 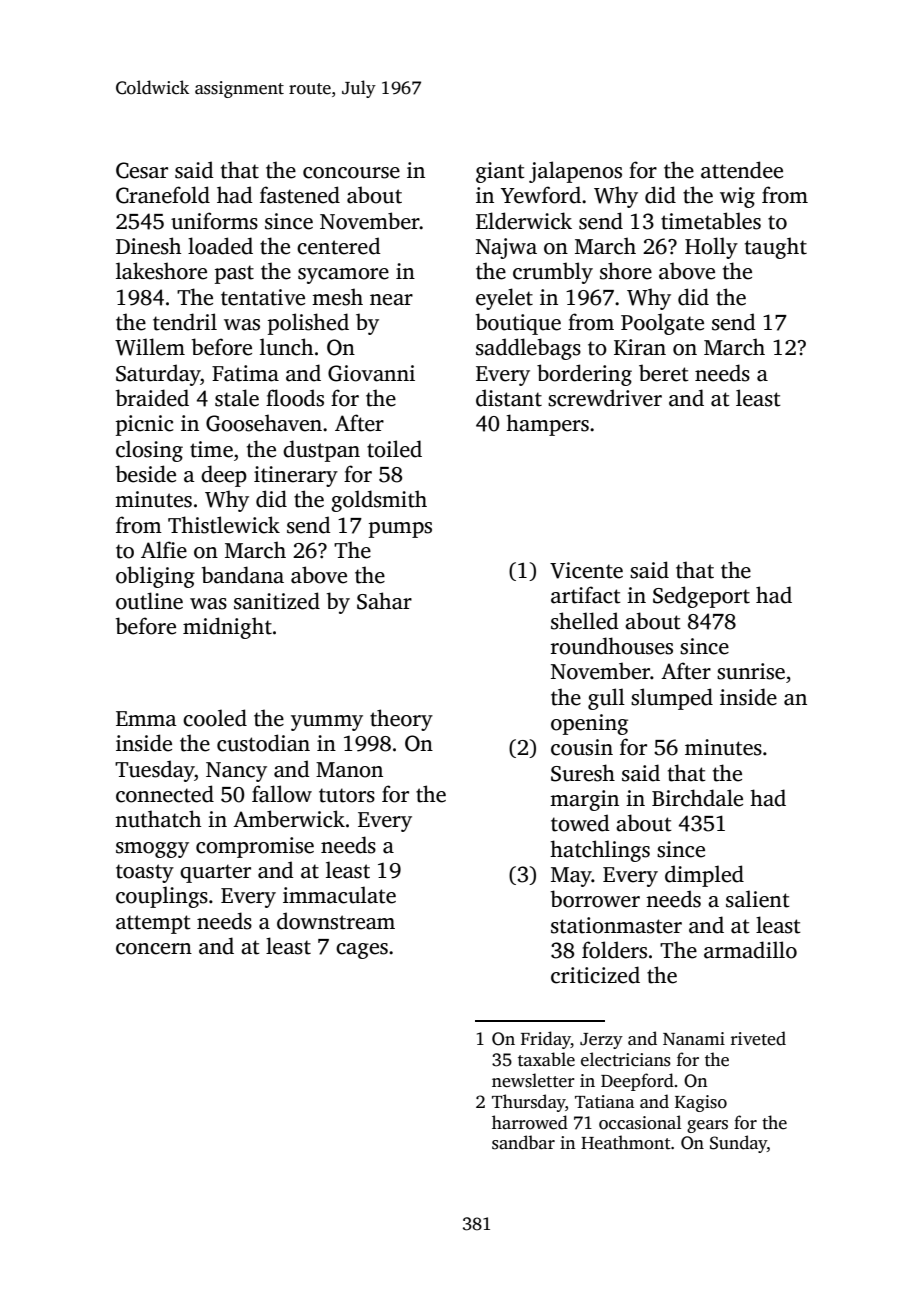 I want to click on centered, so click(x=339, y=246).
